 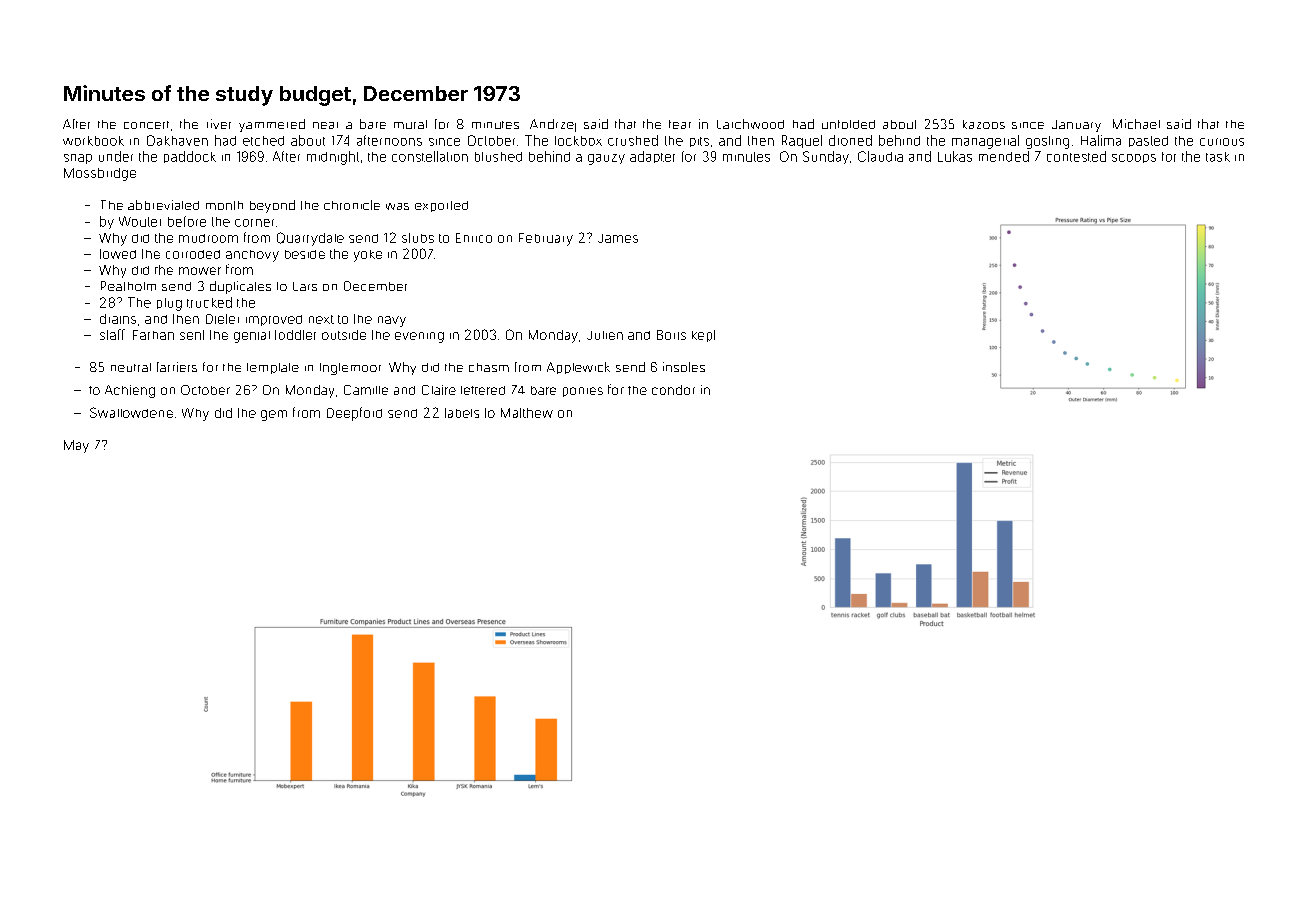 What do you see at coordinates (684, 367) in the screenshot?
I see `insoles` at bounding box center [684, 367].
